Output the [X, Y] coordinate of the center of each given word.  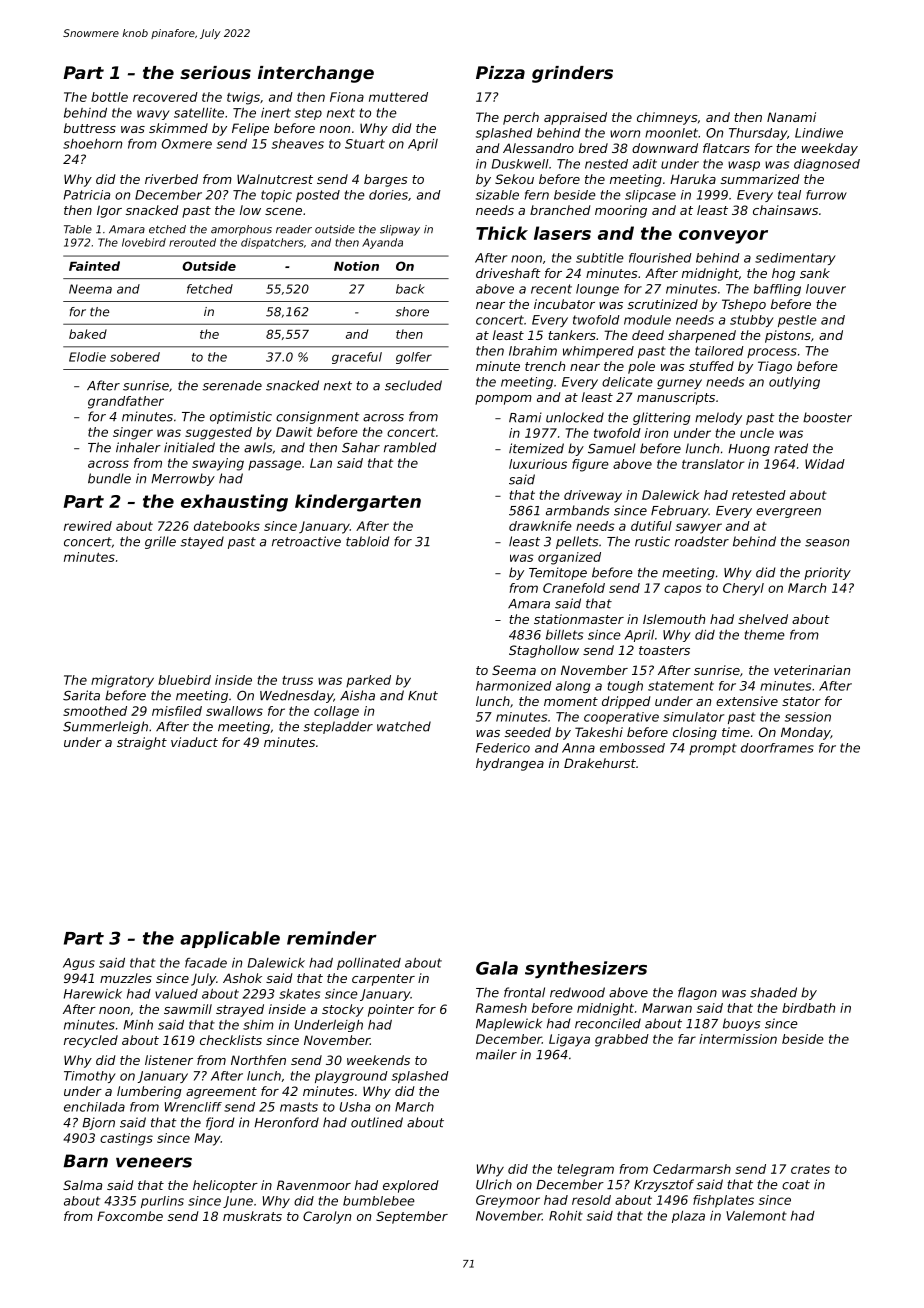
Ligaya [569, 1040]
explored [411, 1186]
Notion [356, 266]
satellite [199, 113]
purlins [162, 1202]
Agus [79, 964]
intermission [738, 1039]
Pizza [500, 72]
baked [88, 334]
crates [810, 1169]
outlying [794, 383]
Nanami [791, 117]
